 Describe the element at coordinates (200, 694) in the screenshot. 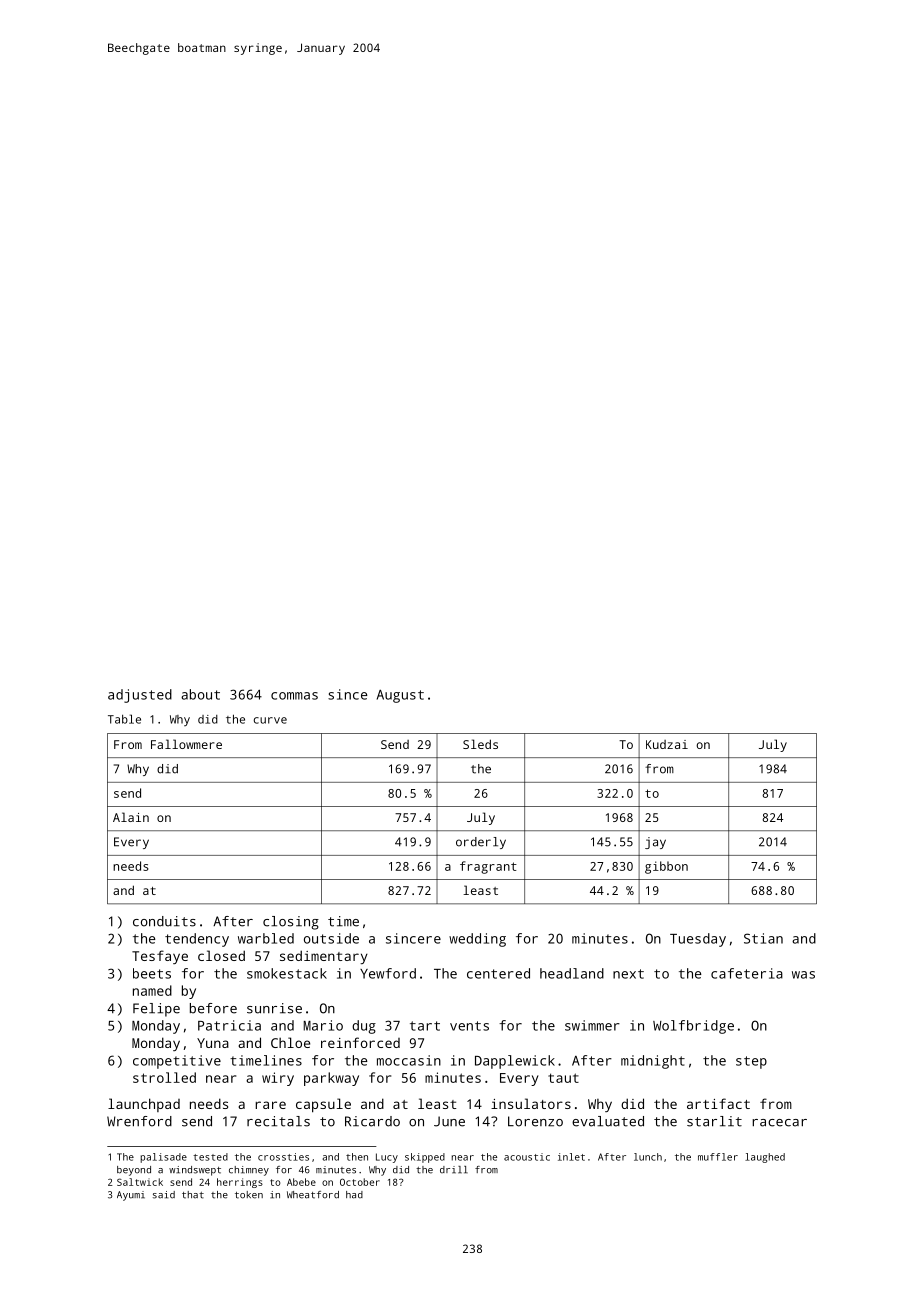

I see `about` at that location.
